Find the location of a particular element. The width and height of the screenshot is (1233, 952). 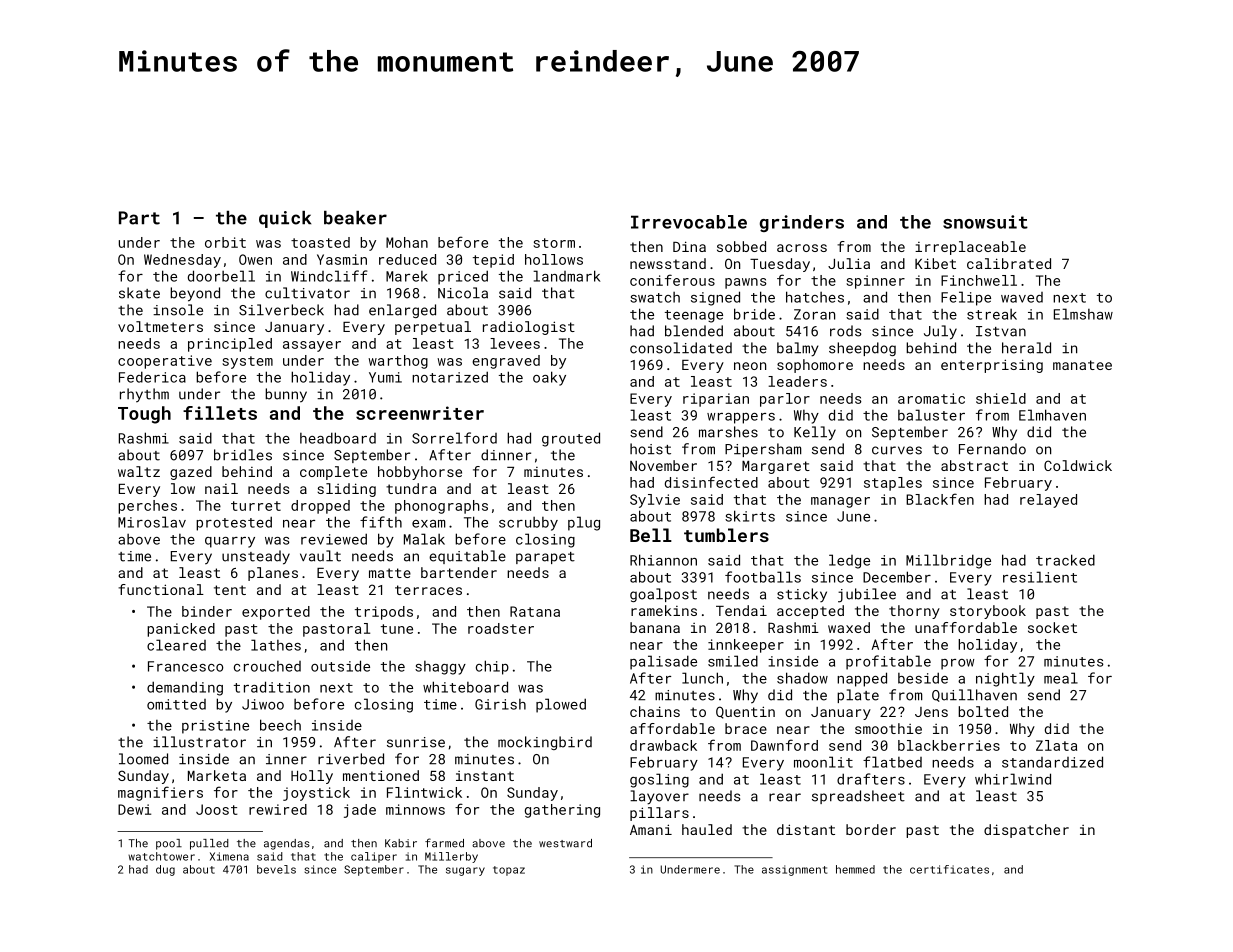

Millbridge is located at coordinates (948, 561).
